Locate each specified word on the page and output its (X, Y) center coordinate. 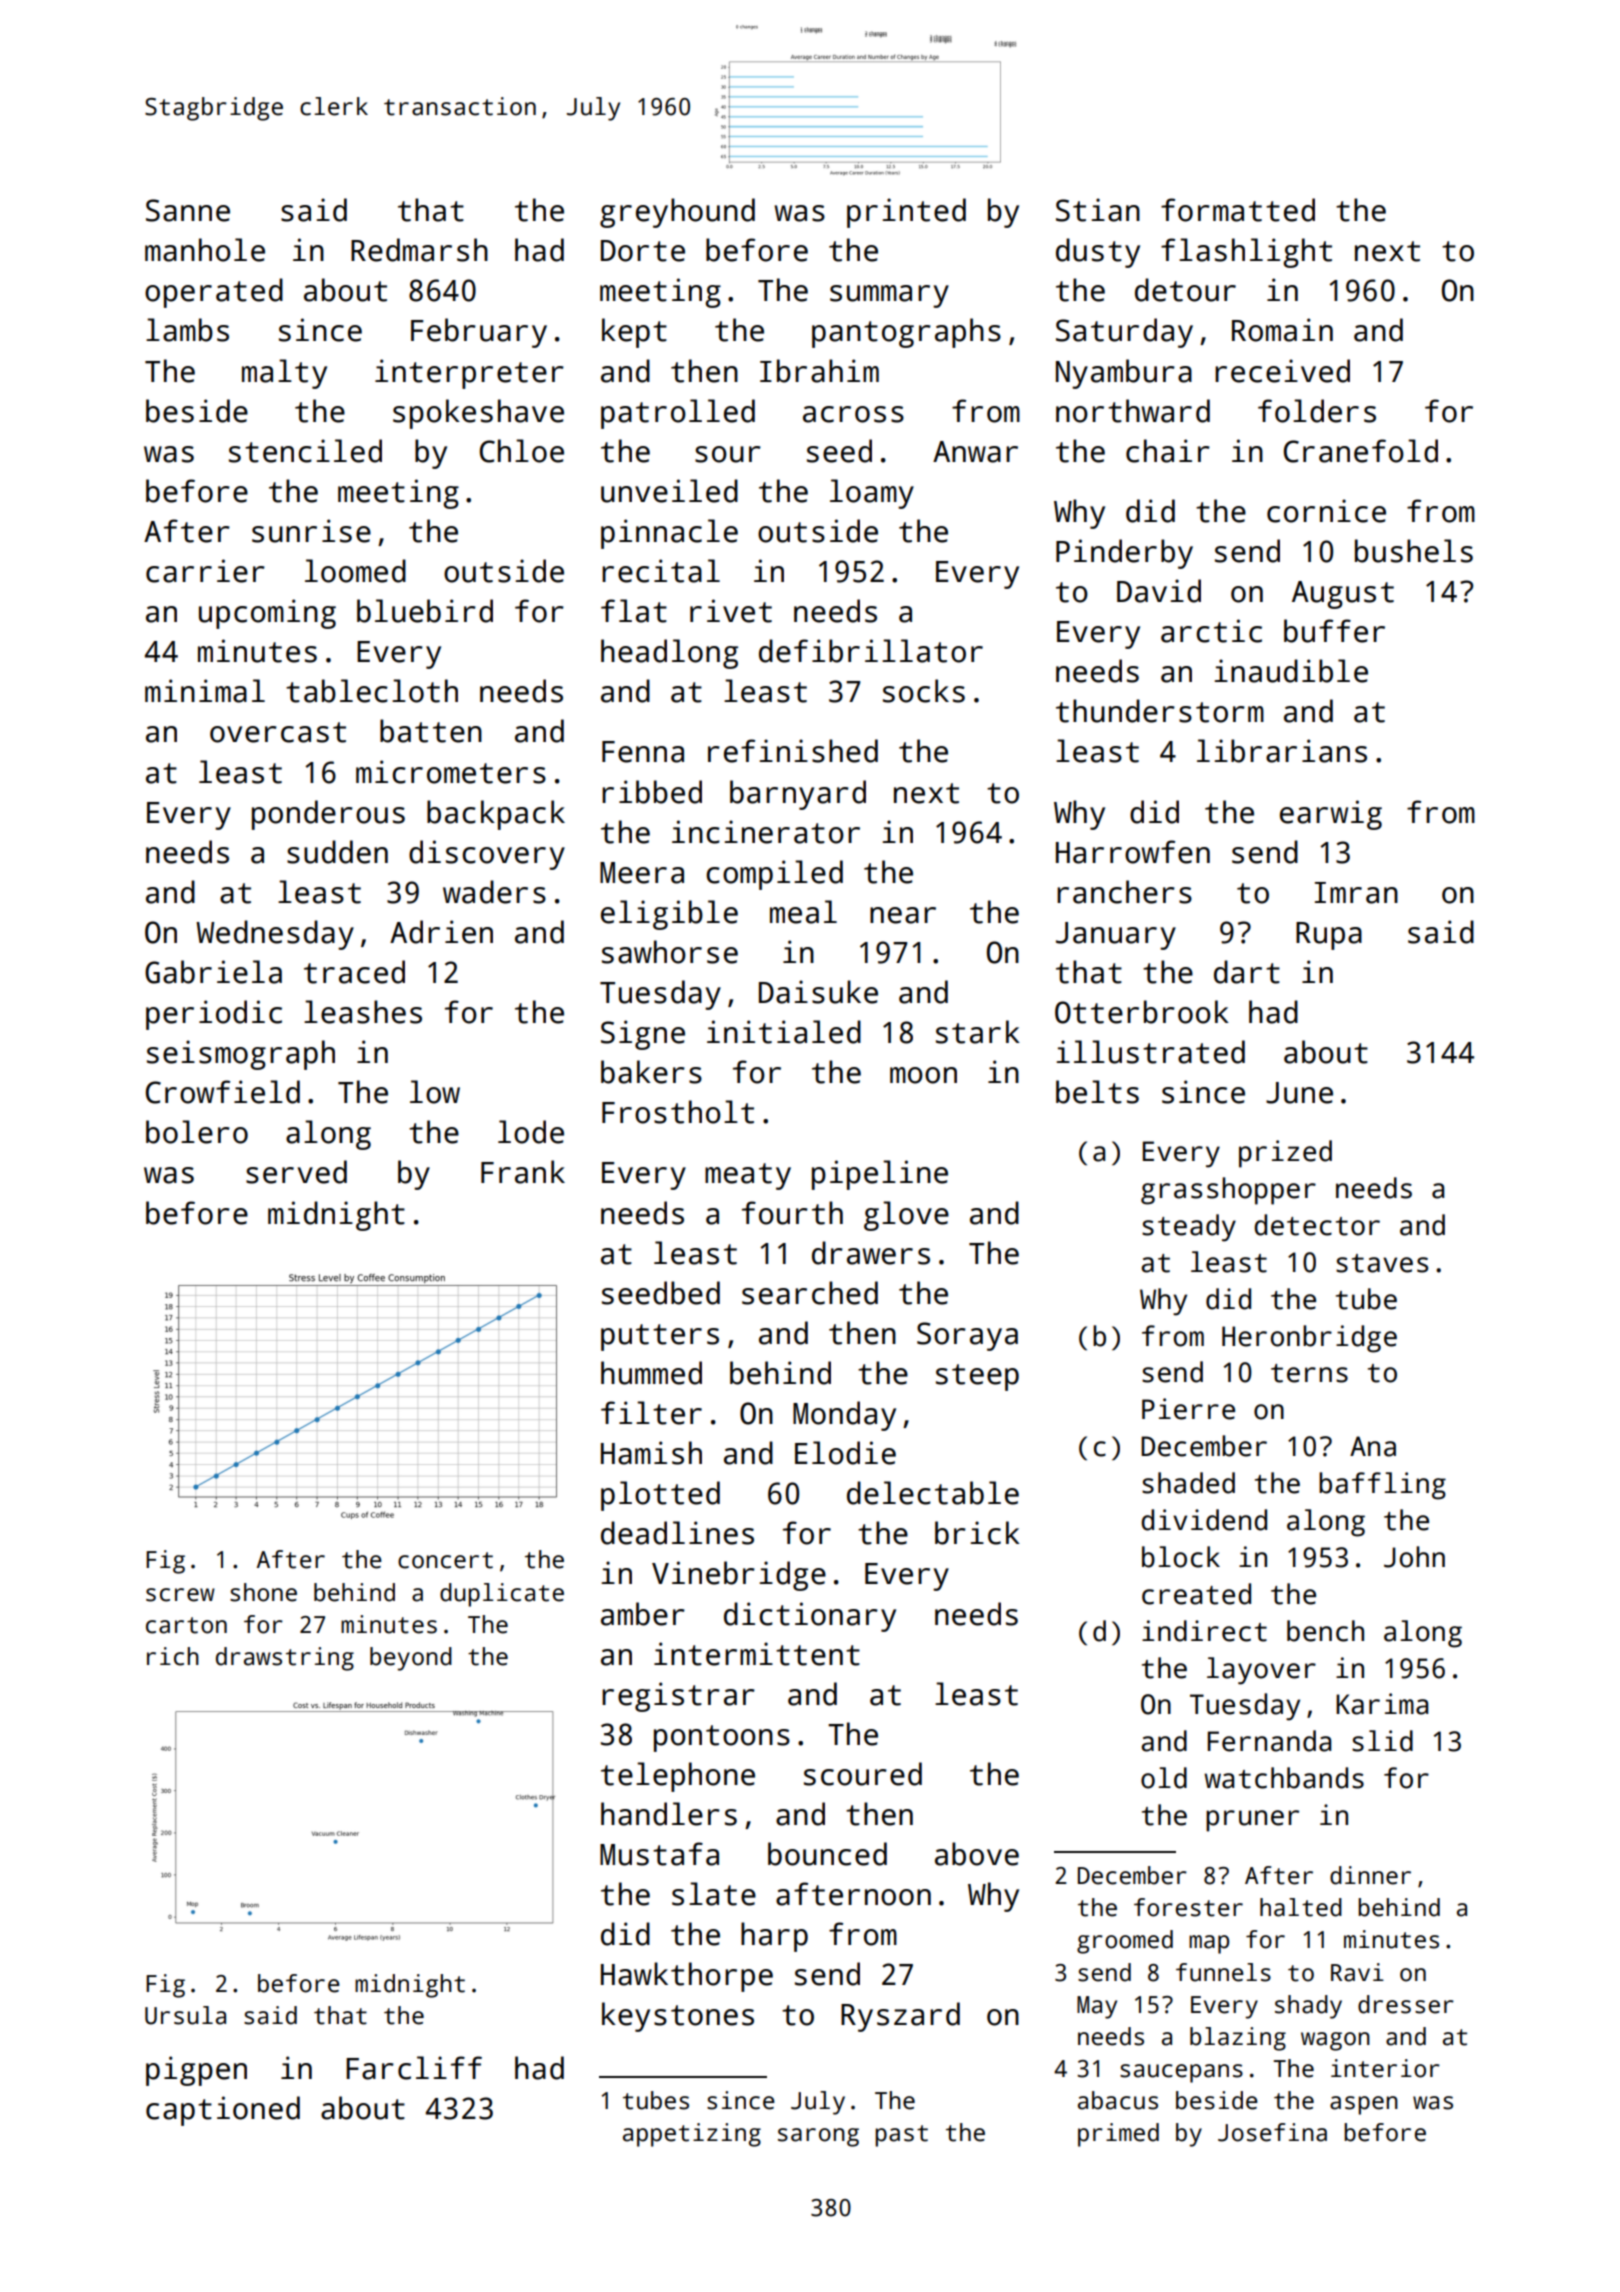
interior (1385, 2068)
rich (173, 1656)
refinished (793, 751)
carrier (205, 571)
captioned (223, 2111)
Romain (1282, 330)
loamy (872, 494)
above (977, 1854)
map (1209, 1944)
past (901, 2136)
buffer (1334, 631)
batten (431, 731)
